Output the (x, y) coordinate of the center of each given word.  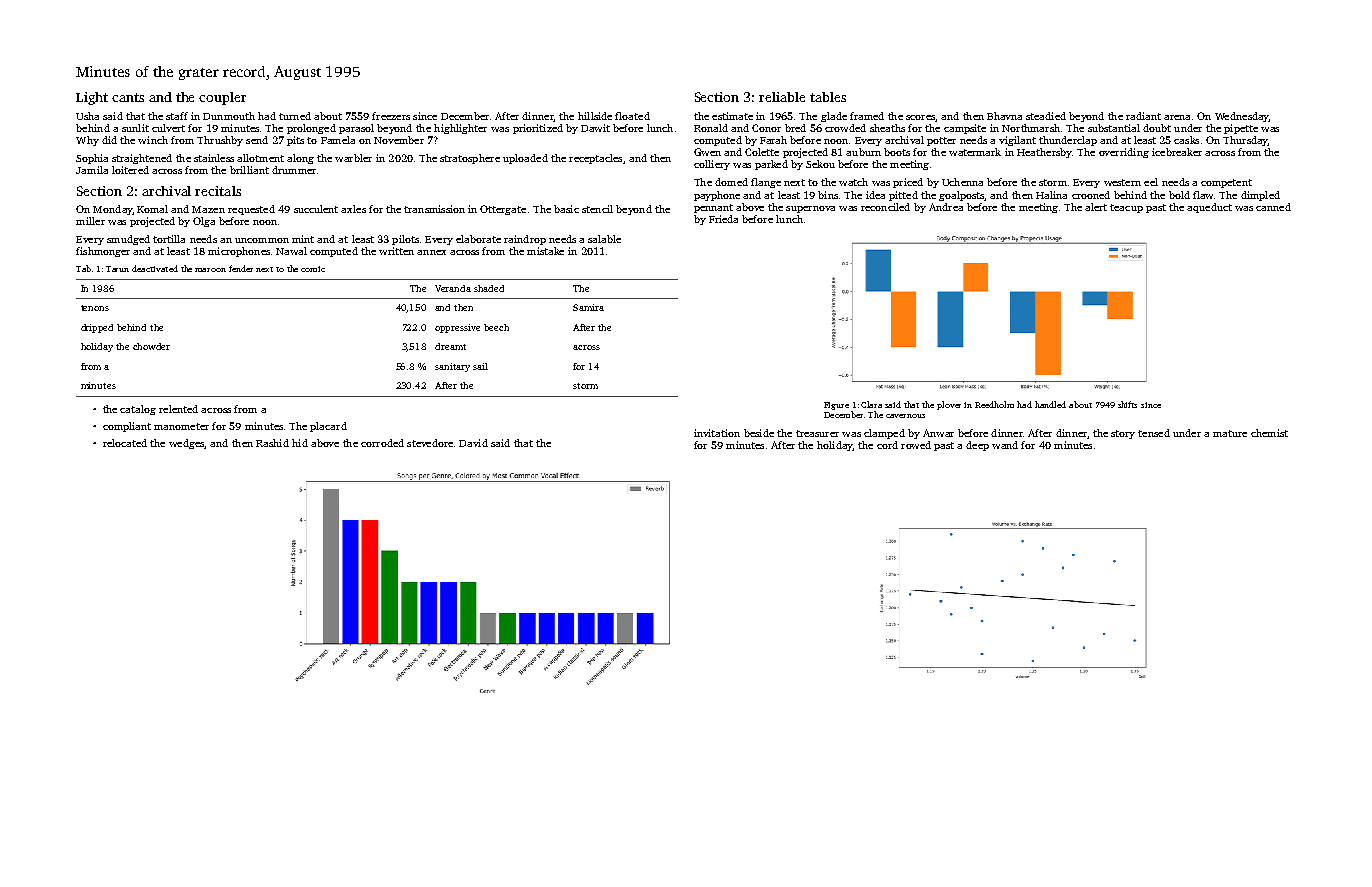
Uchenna (962, 182)
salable (604, 239)
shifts (1127, 404)
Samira (588, 307)
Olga (204, 222)
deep (977, 446)
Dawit (595, 128)
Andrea (946, 207)
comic (313, 269)
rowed (916, 445)
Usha (87, 116)
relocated (125, 443)
